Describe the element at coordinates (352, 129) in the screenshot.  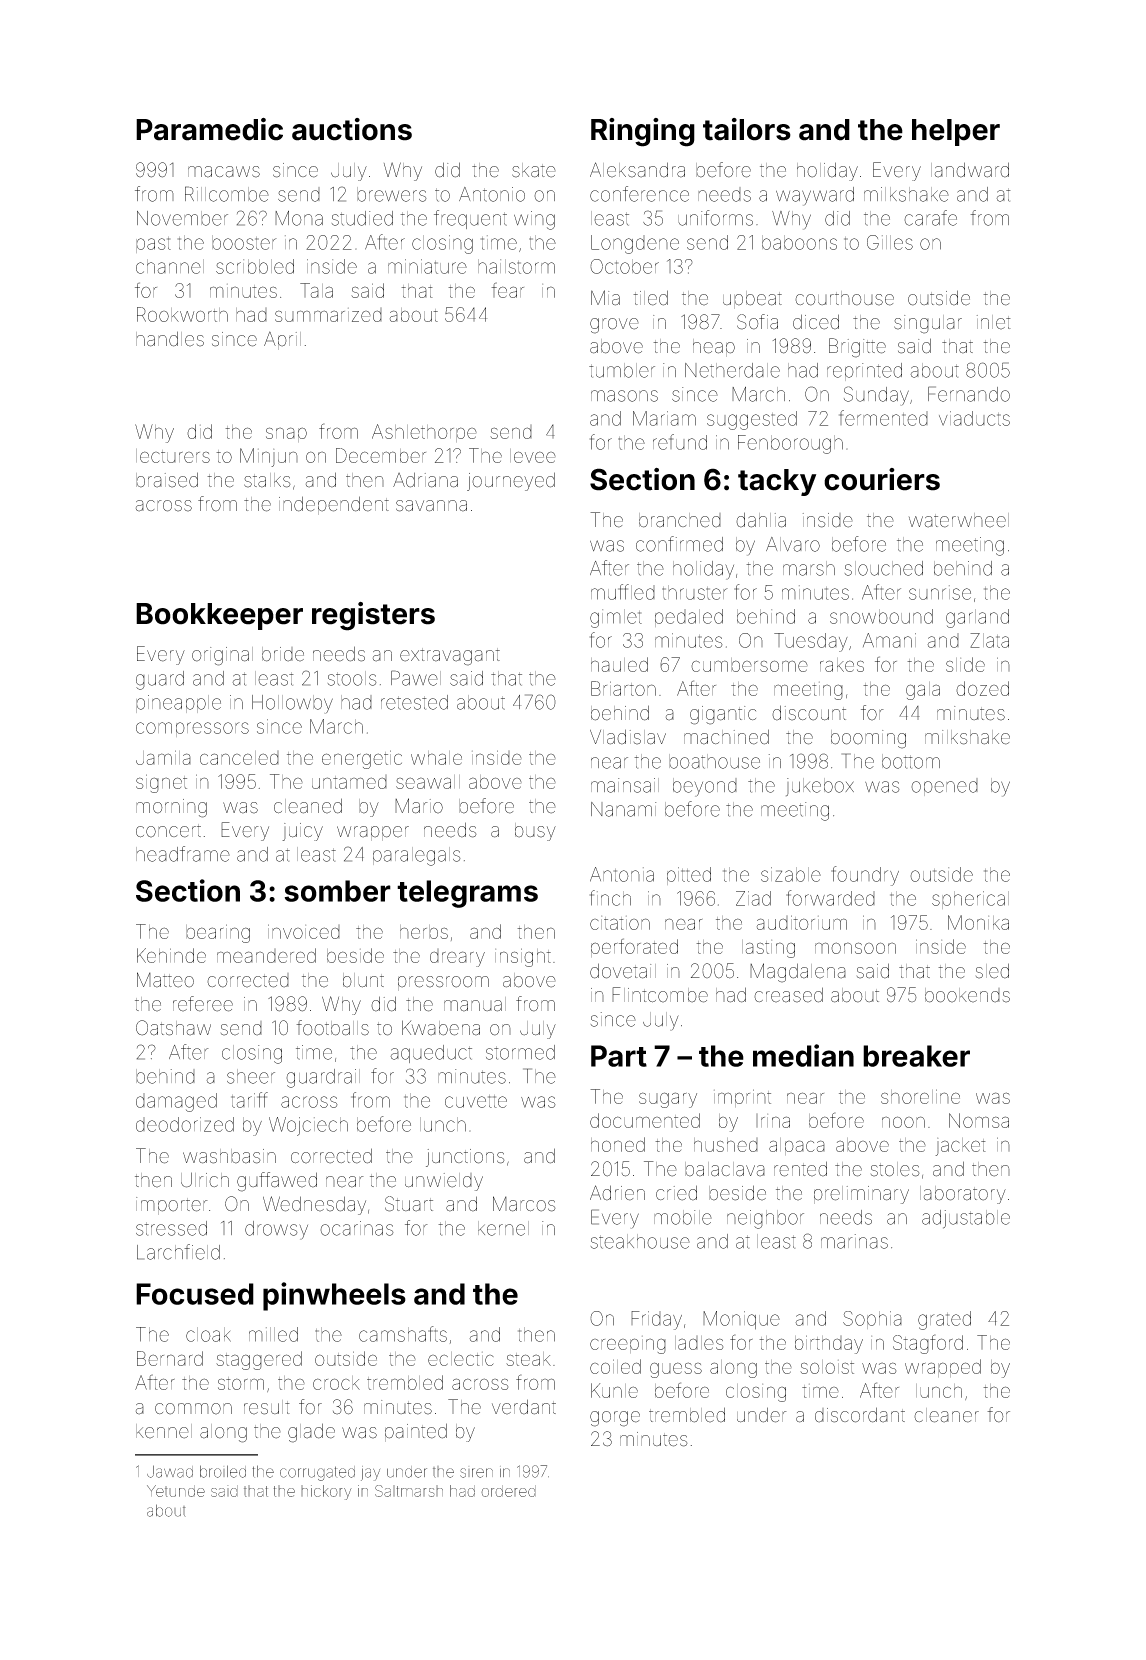
I see `auctions` at that location.
